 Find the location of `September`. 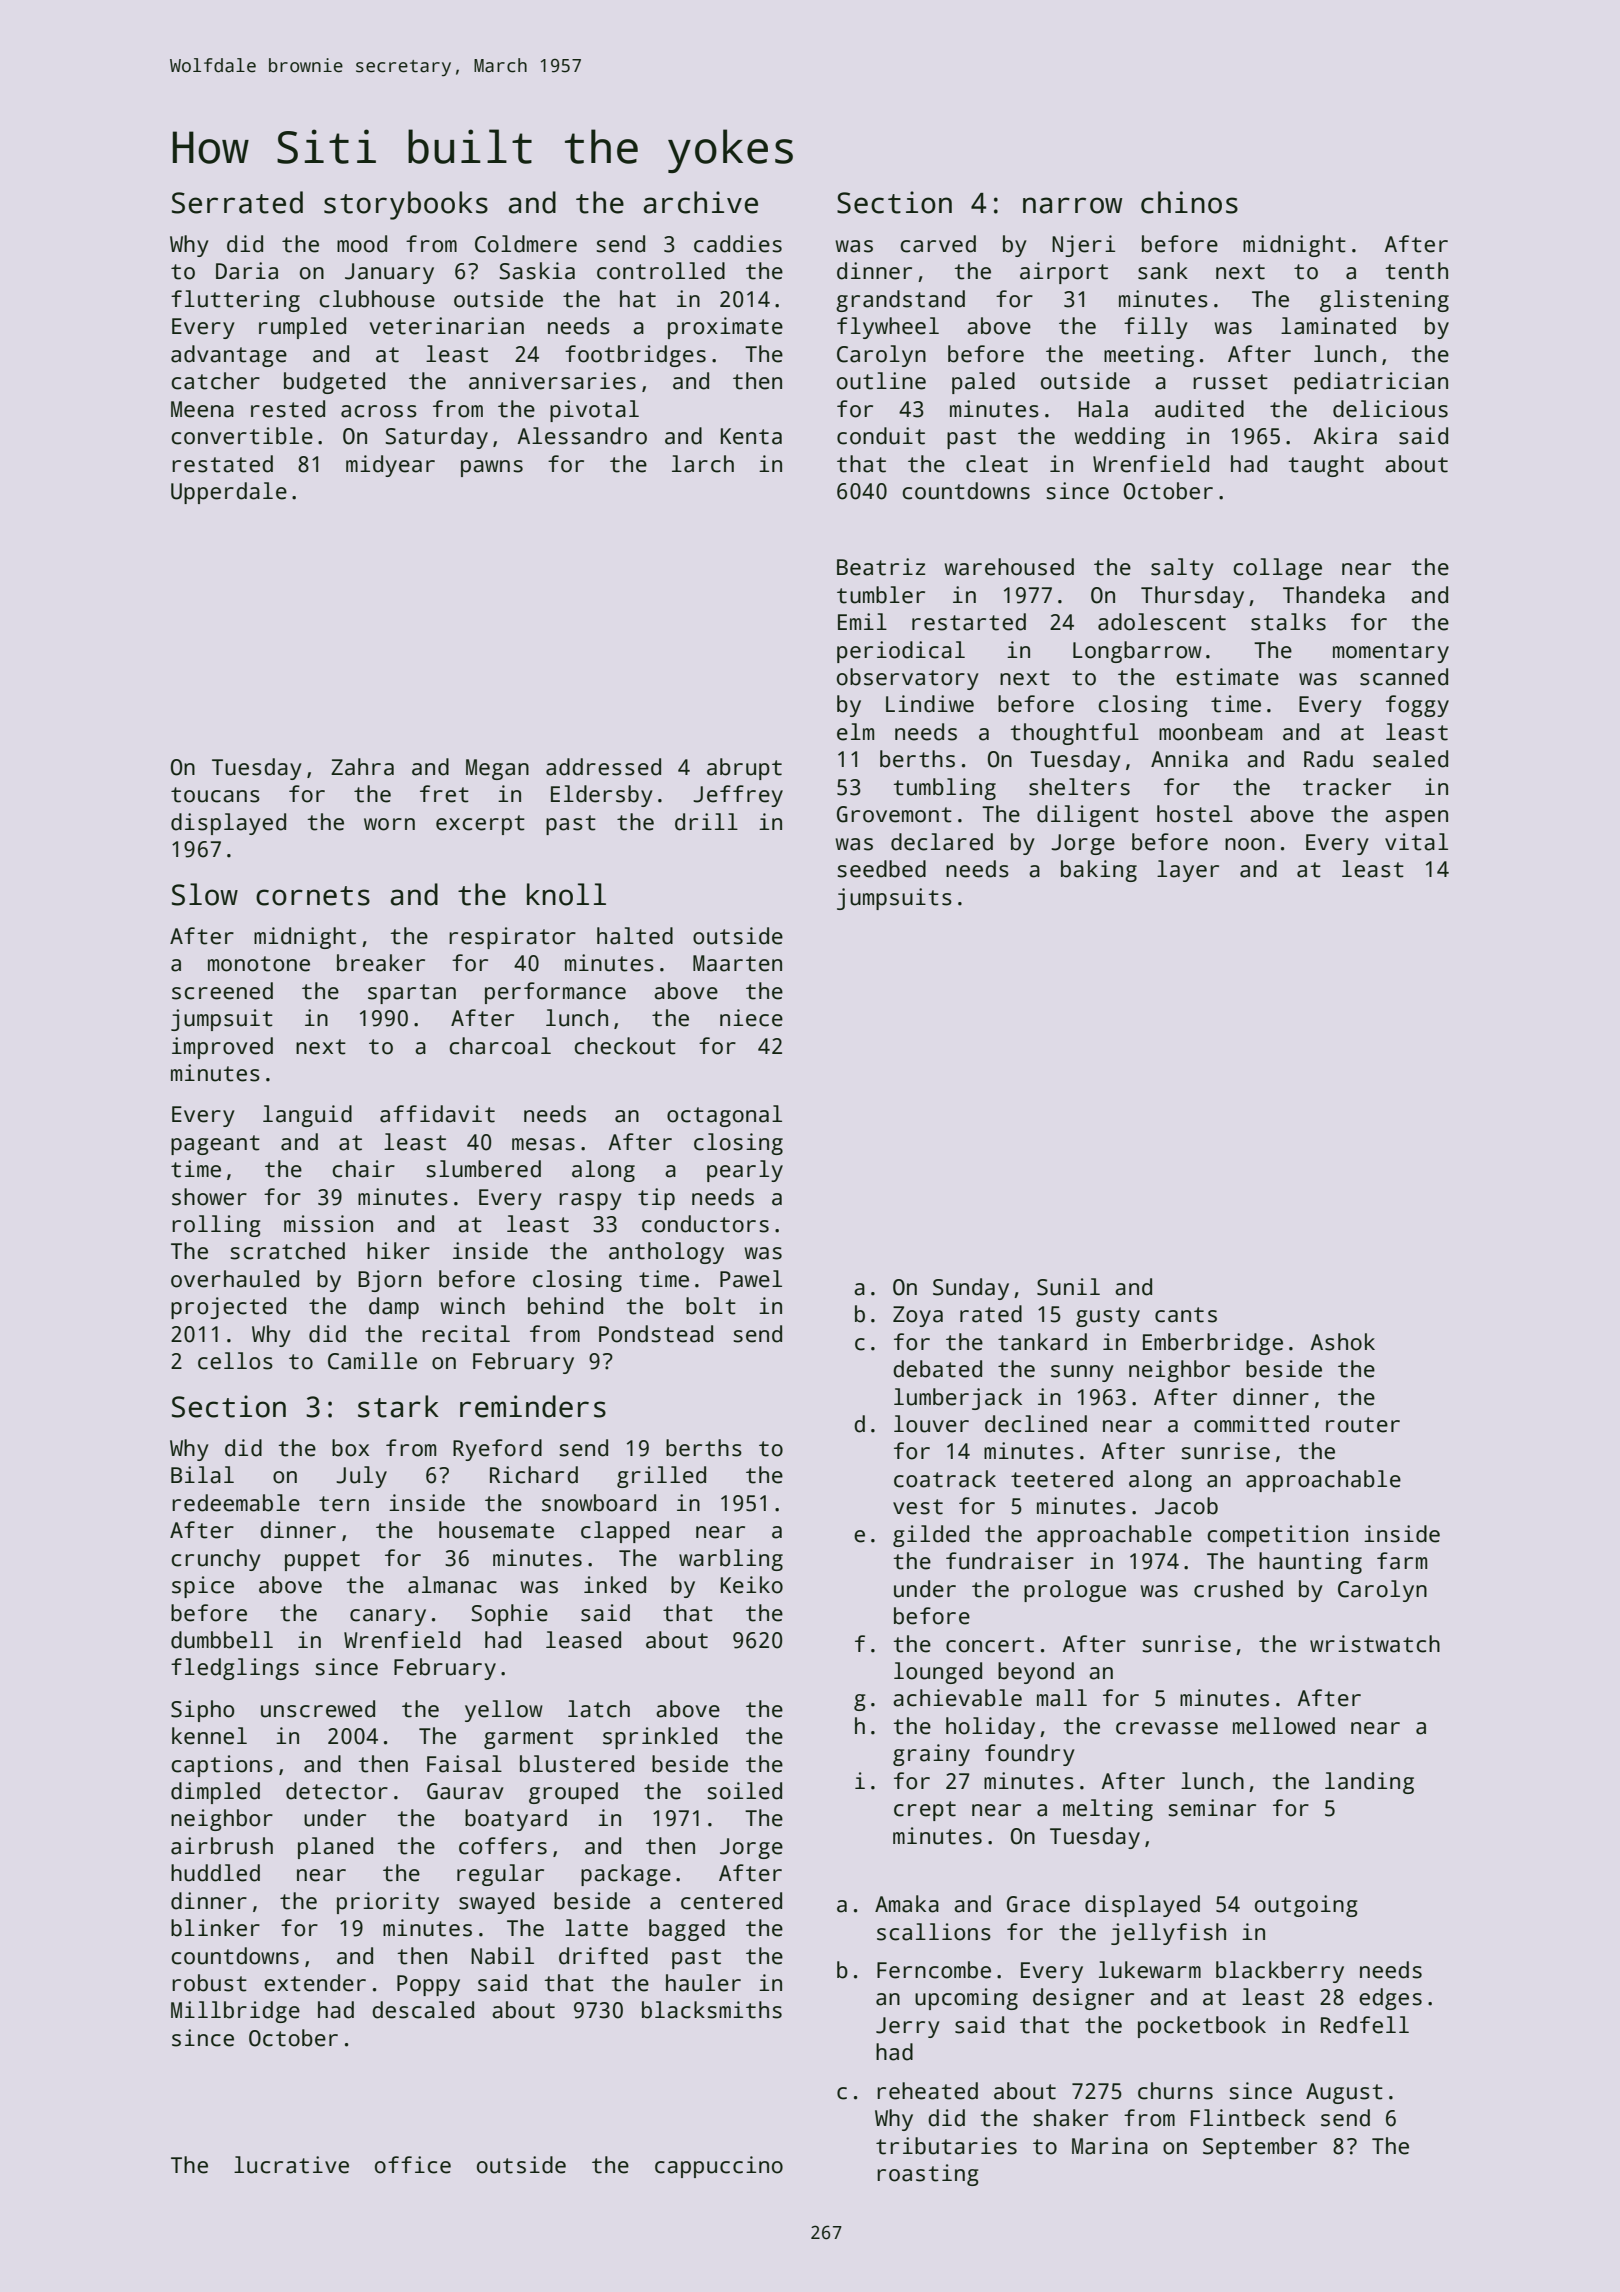

September is located at coordinates (1260, 2148).
